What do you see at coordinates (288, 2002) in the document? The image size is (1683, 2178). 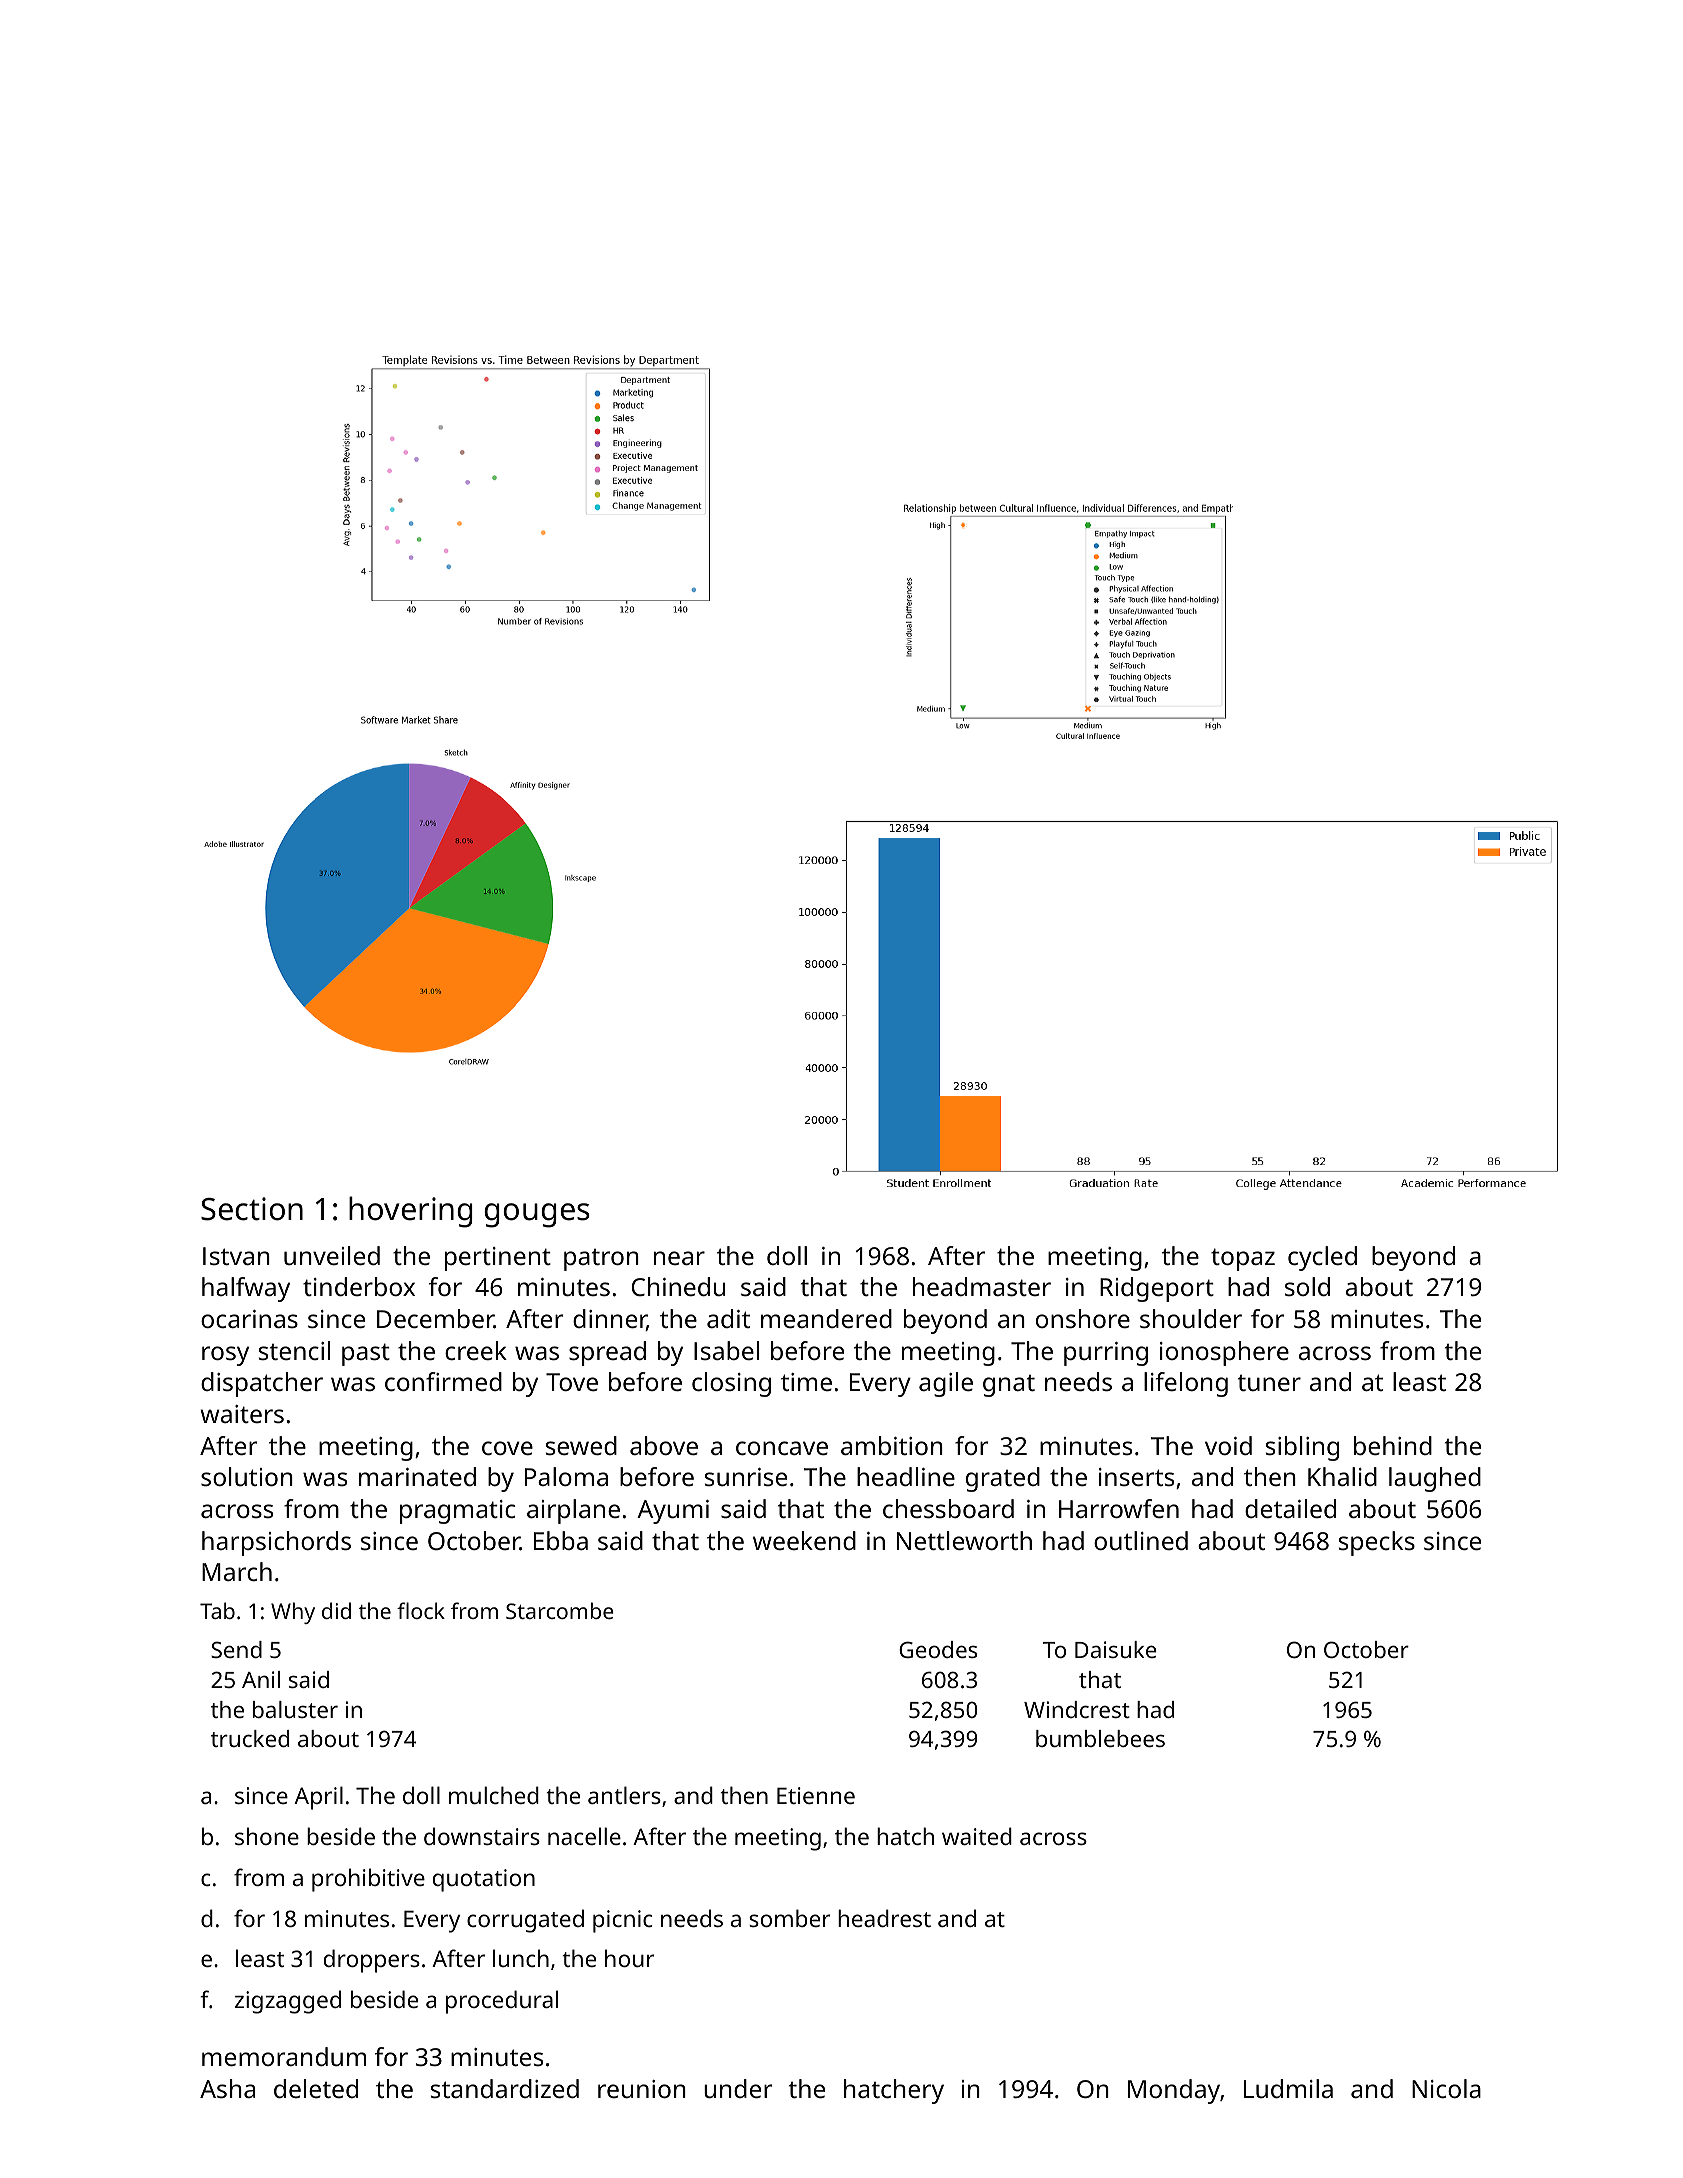 I see `zigzagged` at bounding box center [288, 2002].
